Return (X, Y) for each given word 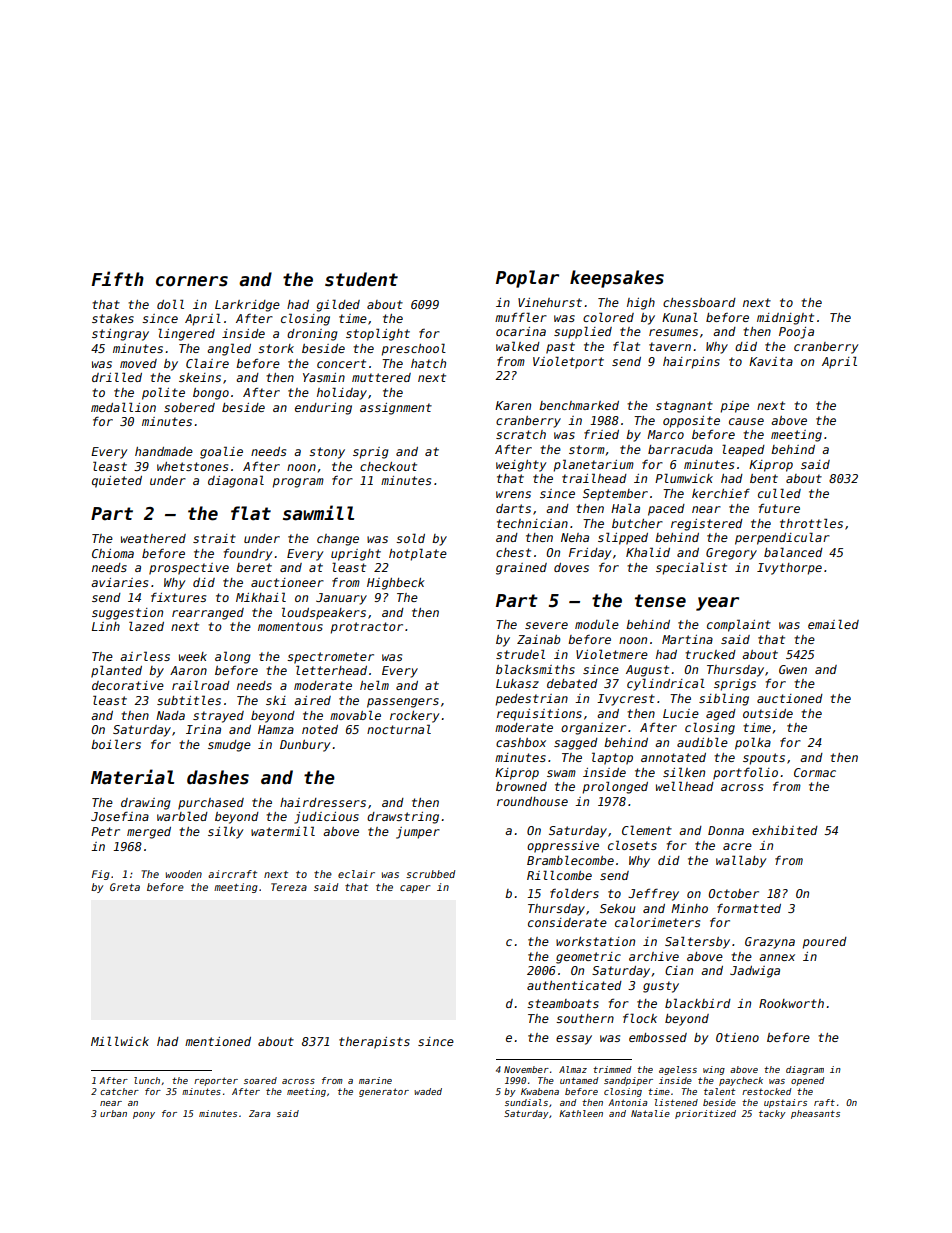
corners (192, 281)
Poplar (527, 279)
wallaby (741, 861)
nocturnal (399, 729)
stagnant (684, 407)
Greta (125, 887)
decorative (128, 685)
